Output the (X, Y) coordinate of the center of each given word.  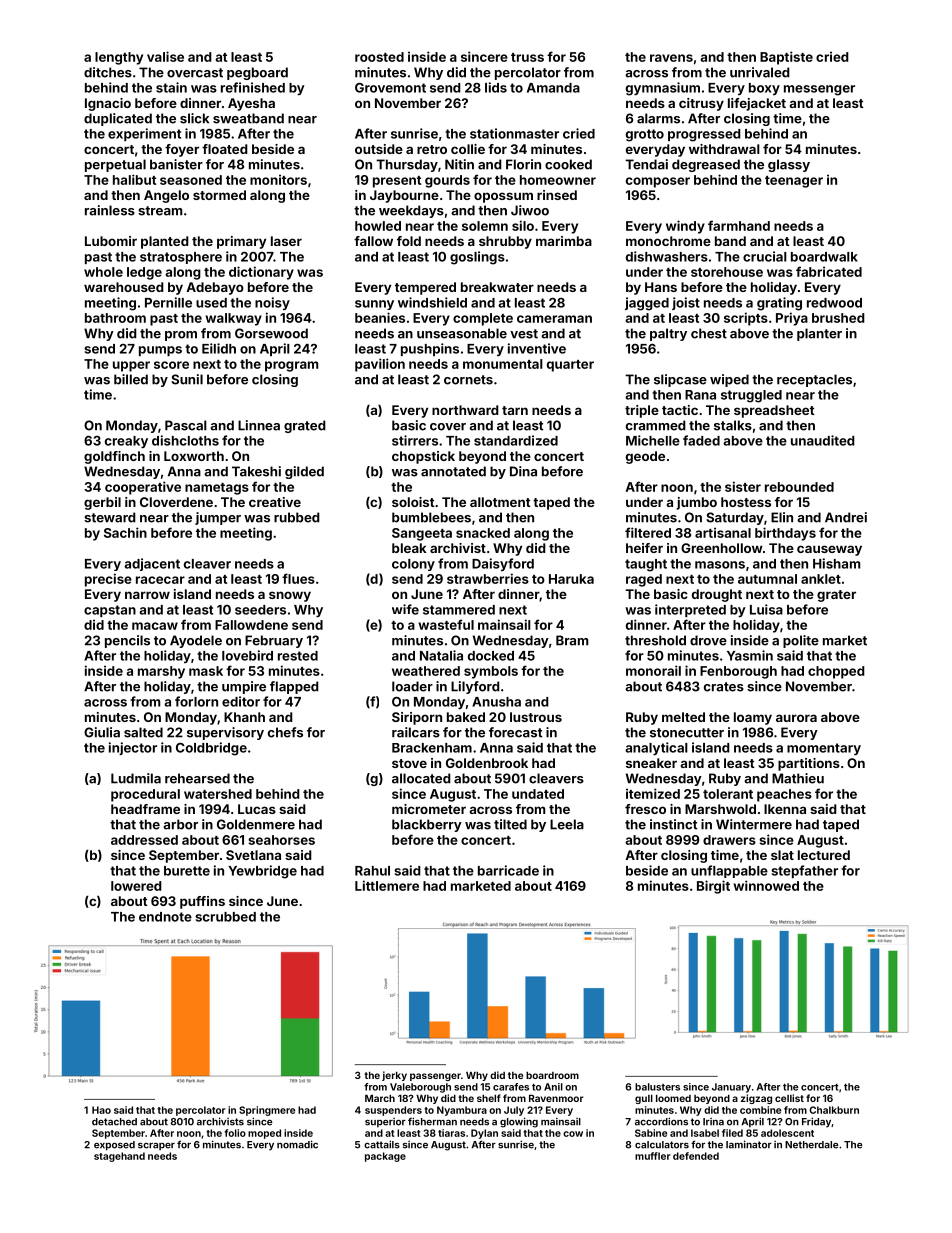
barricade (508, 870)
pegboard (257, 73)
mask (206, 671)
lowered (136, 886)
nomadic (297, 1144)
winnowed (766, 885)
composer (658, 182)
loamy (753, 718)
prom (181, 336)
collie (468, 149)
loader (412, 686)
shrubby (505, 242)
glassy (789, 165)
